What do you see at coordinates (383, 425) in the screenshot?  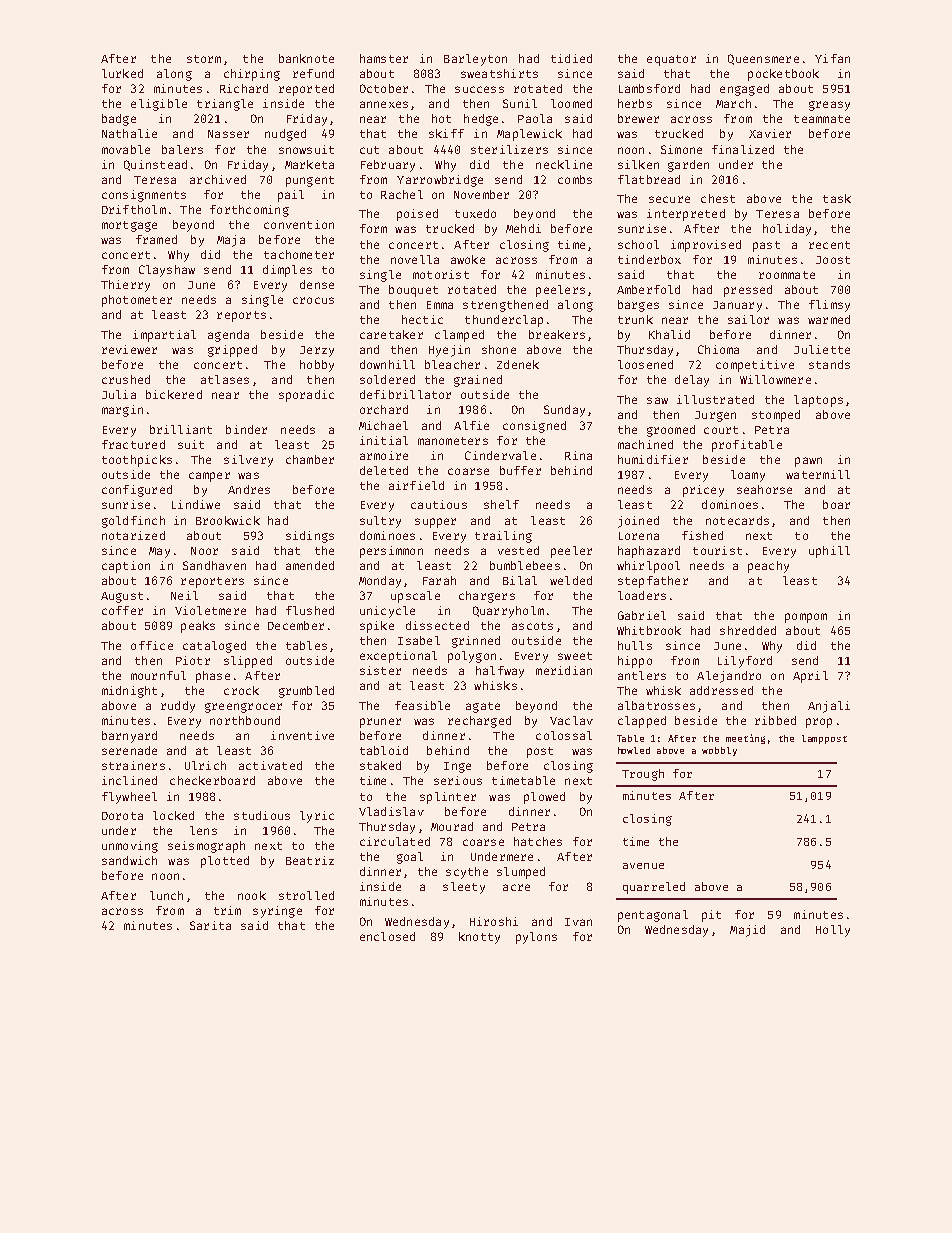 I see `Michael` at bounding box center [383, 425].
